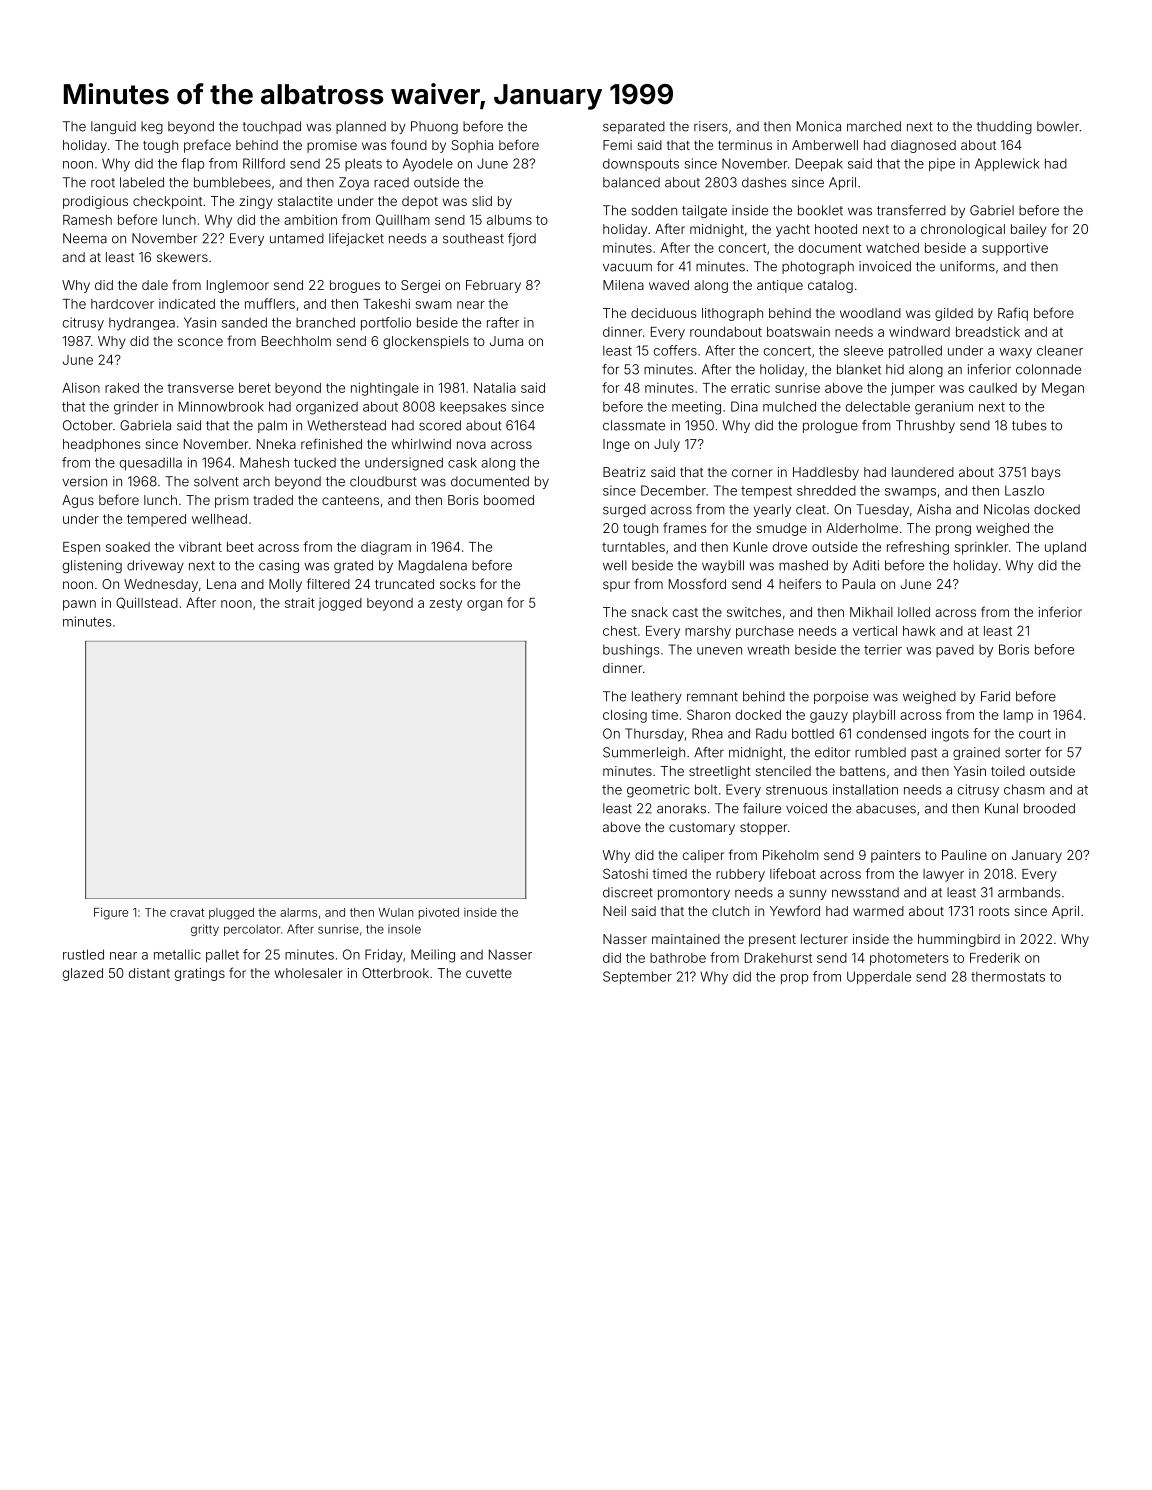 The height and width of the document is (1490, 1152). Describe the element at coordinates (87, 220) in the document. I see `Ramesh` at that location.
